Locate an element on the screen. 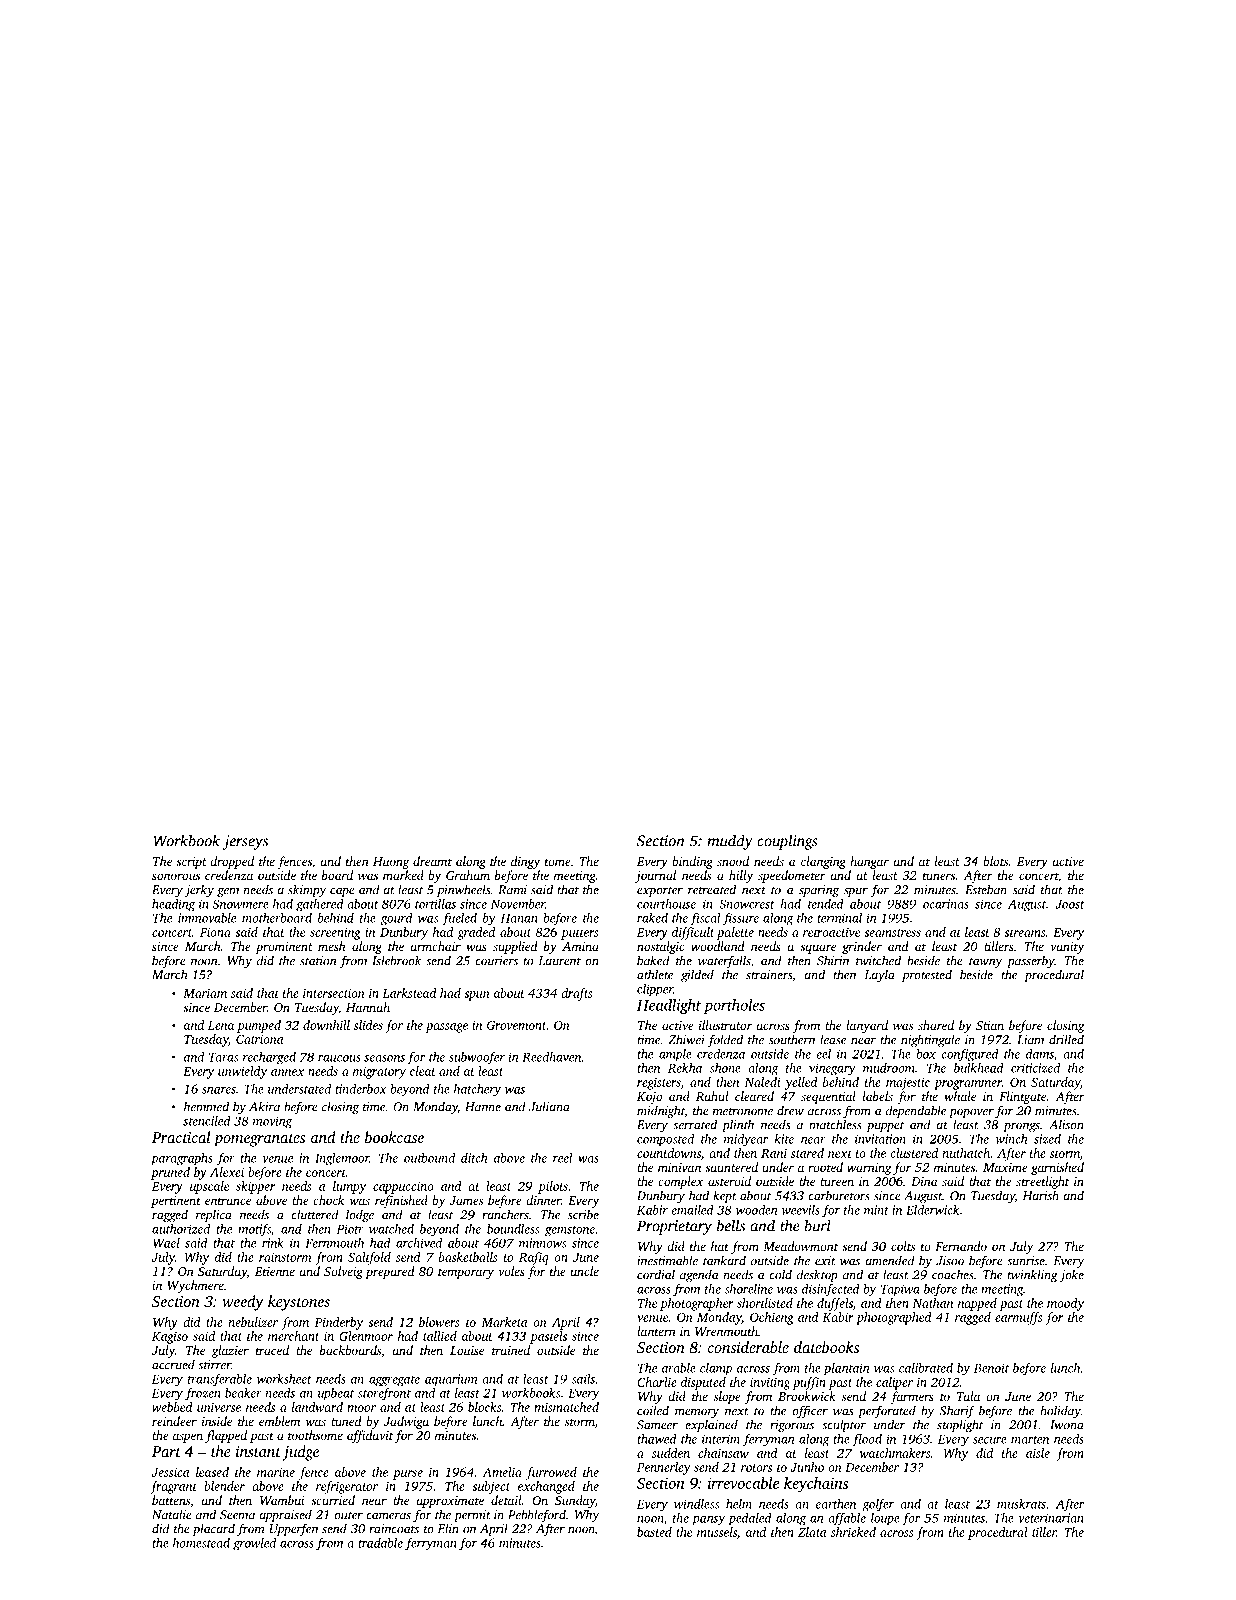 The width and height of the screenshot is (1236, 1600). Wael is located at coordinates (166, 1243).
